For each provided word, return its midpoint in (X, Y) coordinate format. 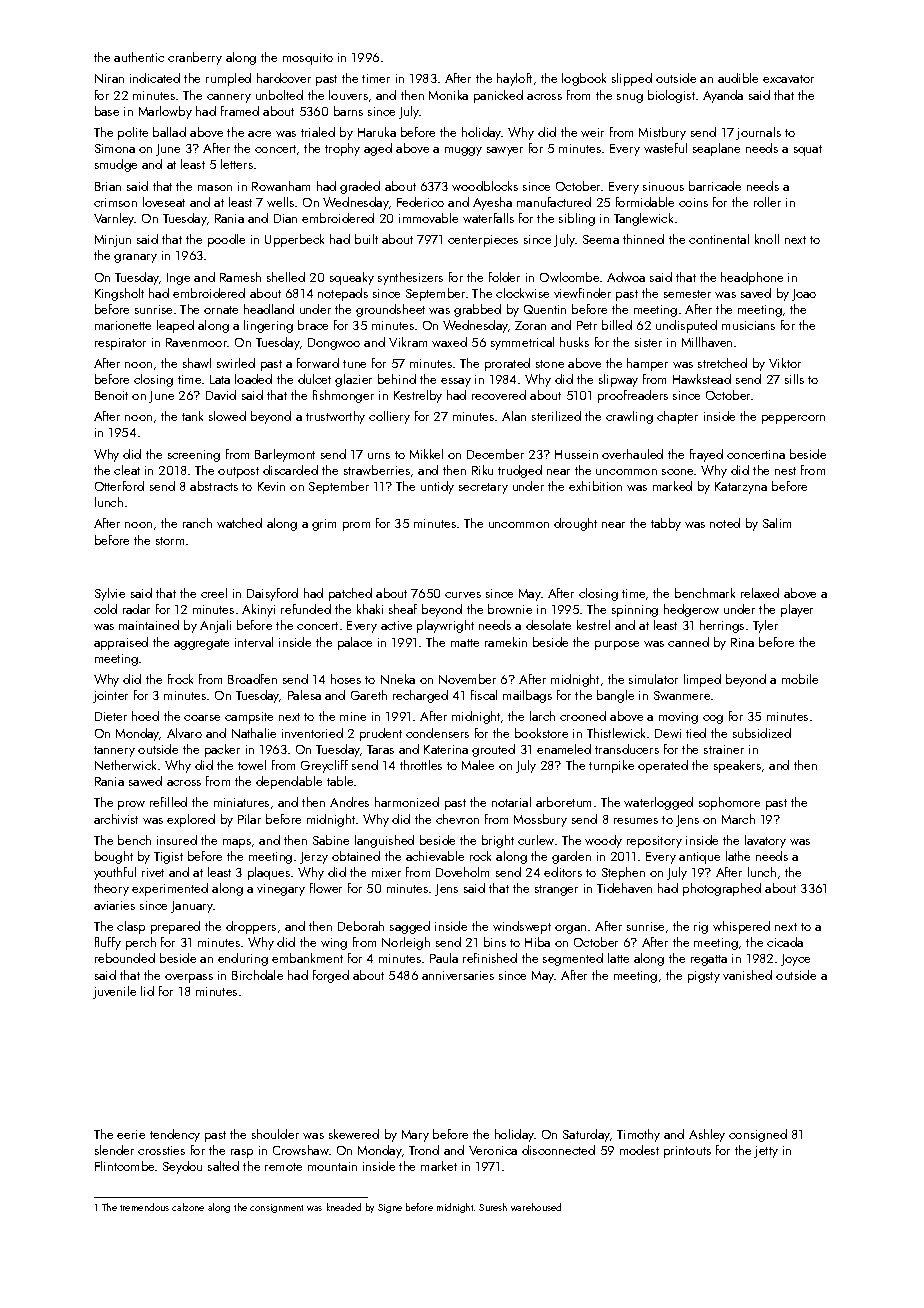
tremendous (144, 1207)
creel (214, 593)
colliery (389, 417)
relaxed (760, 593)
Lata (220, 379)
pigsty (704, 977)
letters (237, 164)
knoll (767, 239)
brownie (510, 609)
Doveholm (462, 872)
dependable (289, 782)
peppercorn (793, 419)
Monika (448, 95)
